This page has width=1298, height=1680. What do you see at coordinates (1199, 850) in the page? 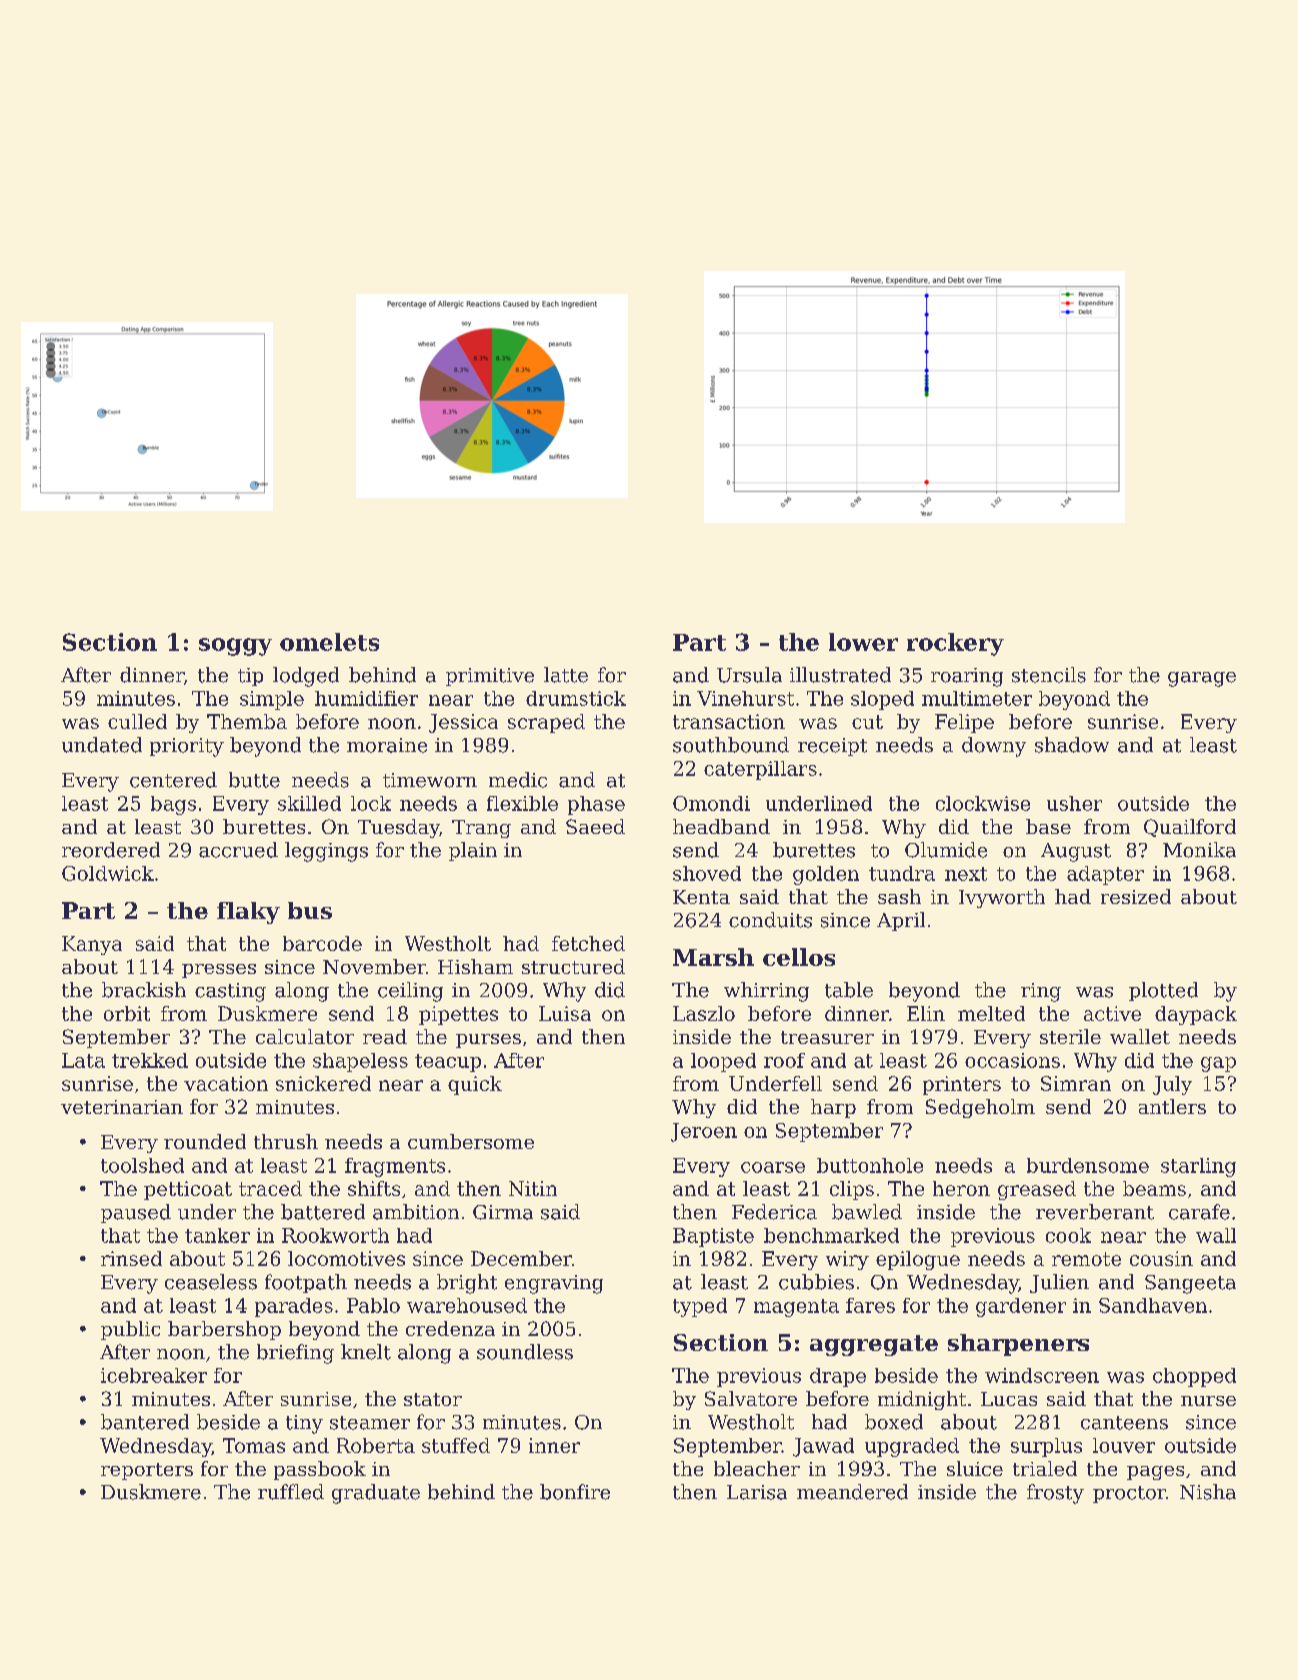
I see `Monika` at bounding box center [1199, 850].
